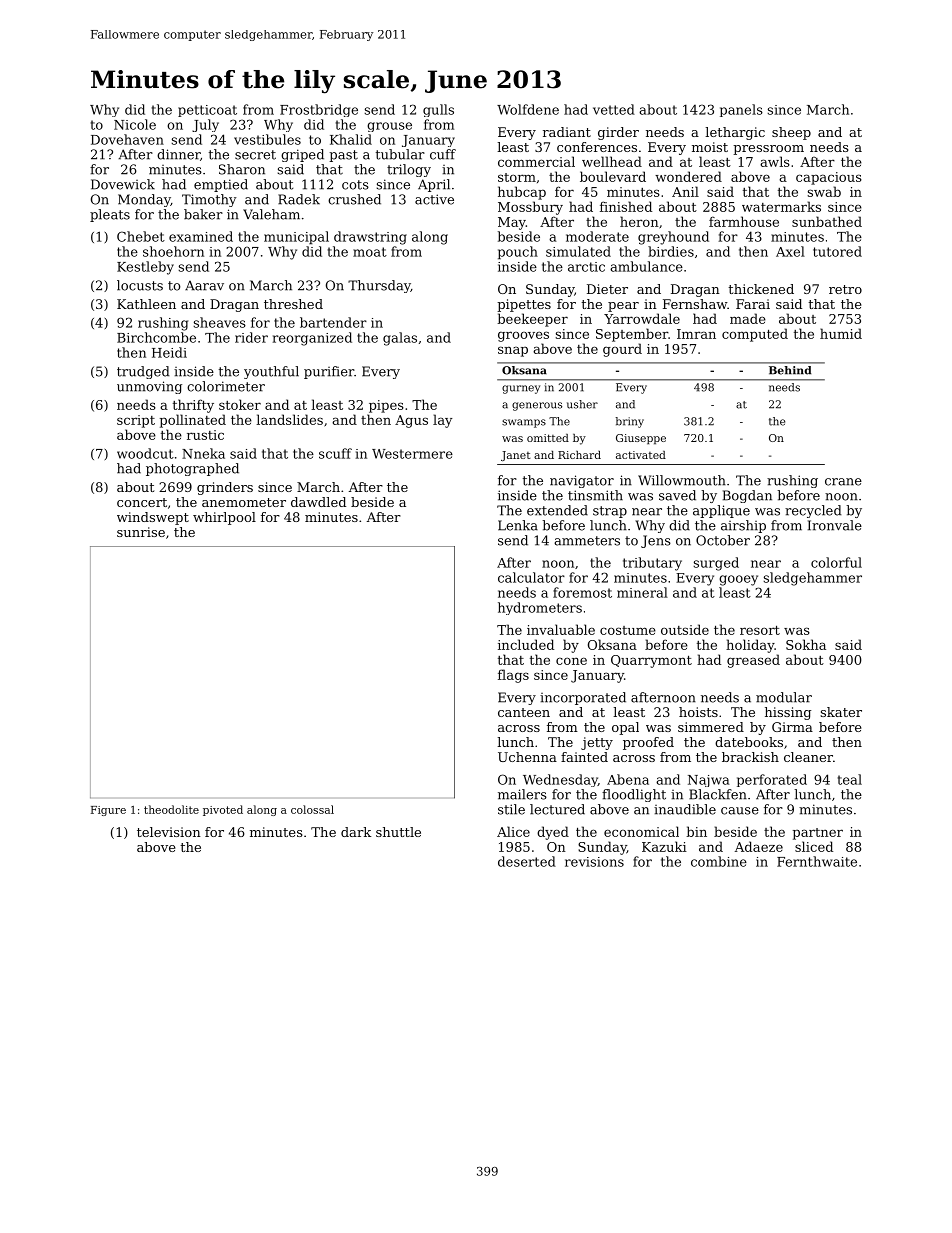 The height and width of the screenshot is (1233, 952). Describe the element at coordinates (169, 832) in the screenshot. I see `television` at that location.
